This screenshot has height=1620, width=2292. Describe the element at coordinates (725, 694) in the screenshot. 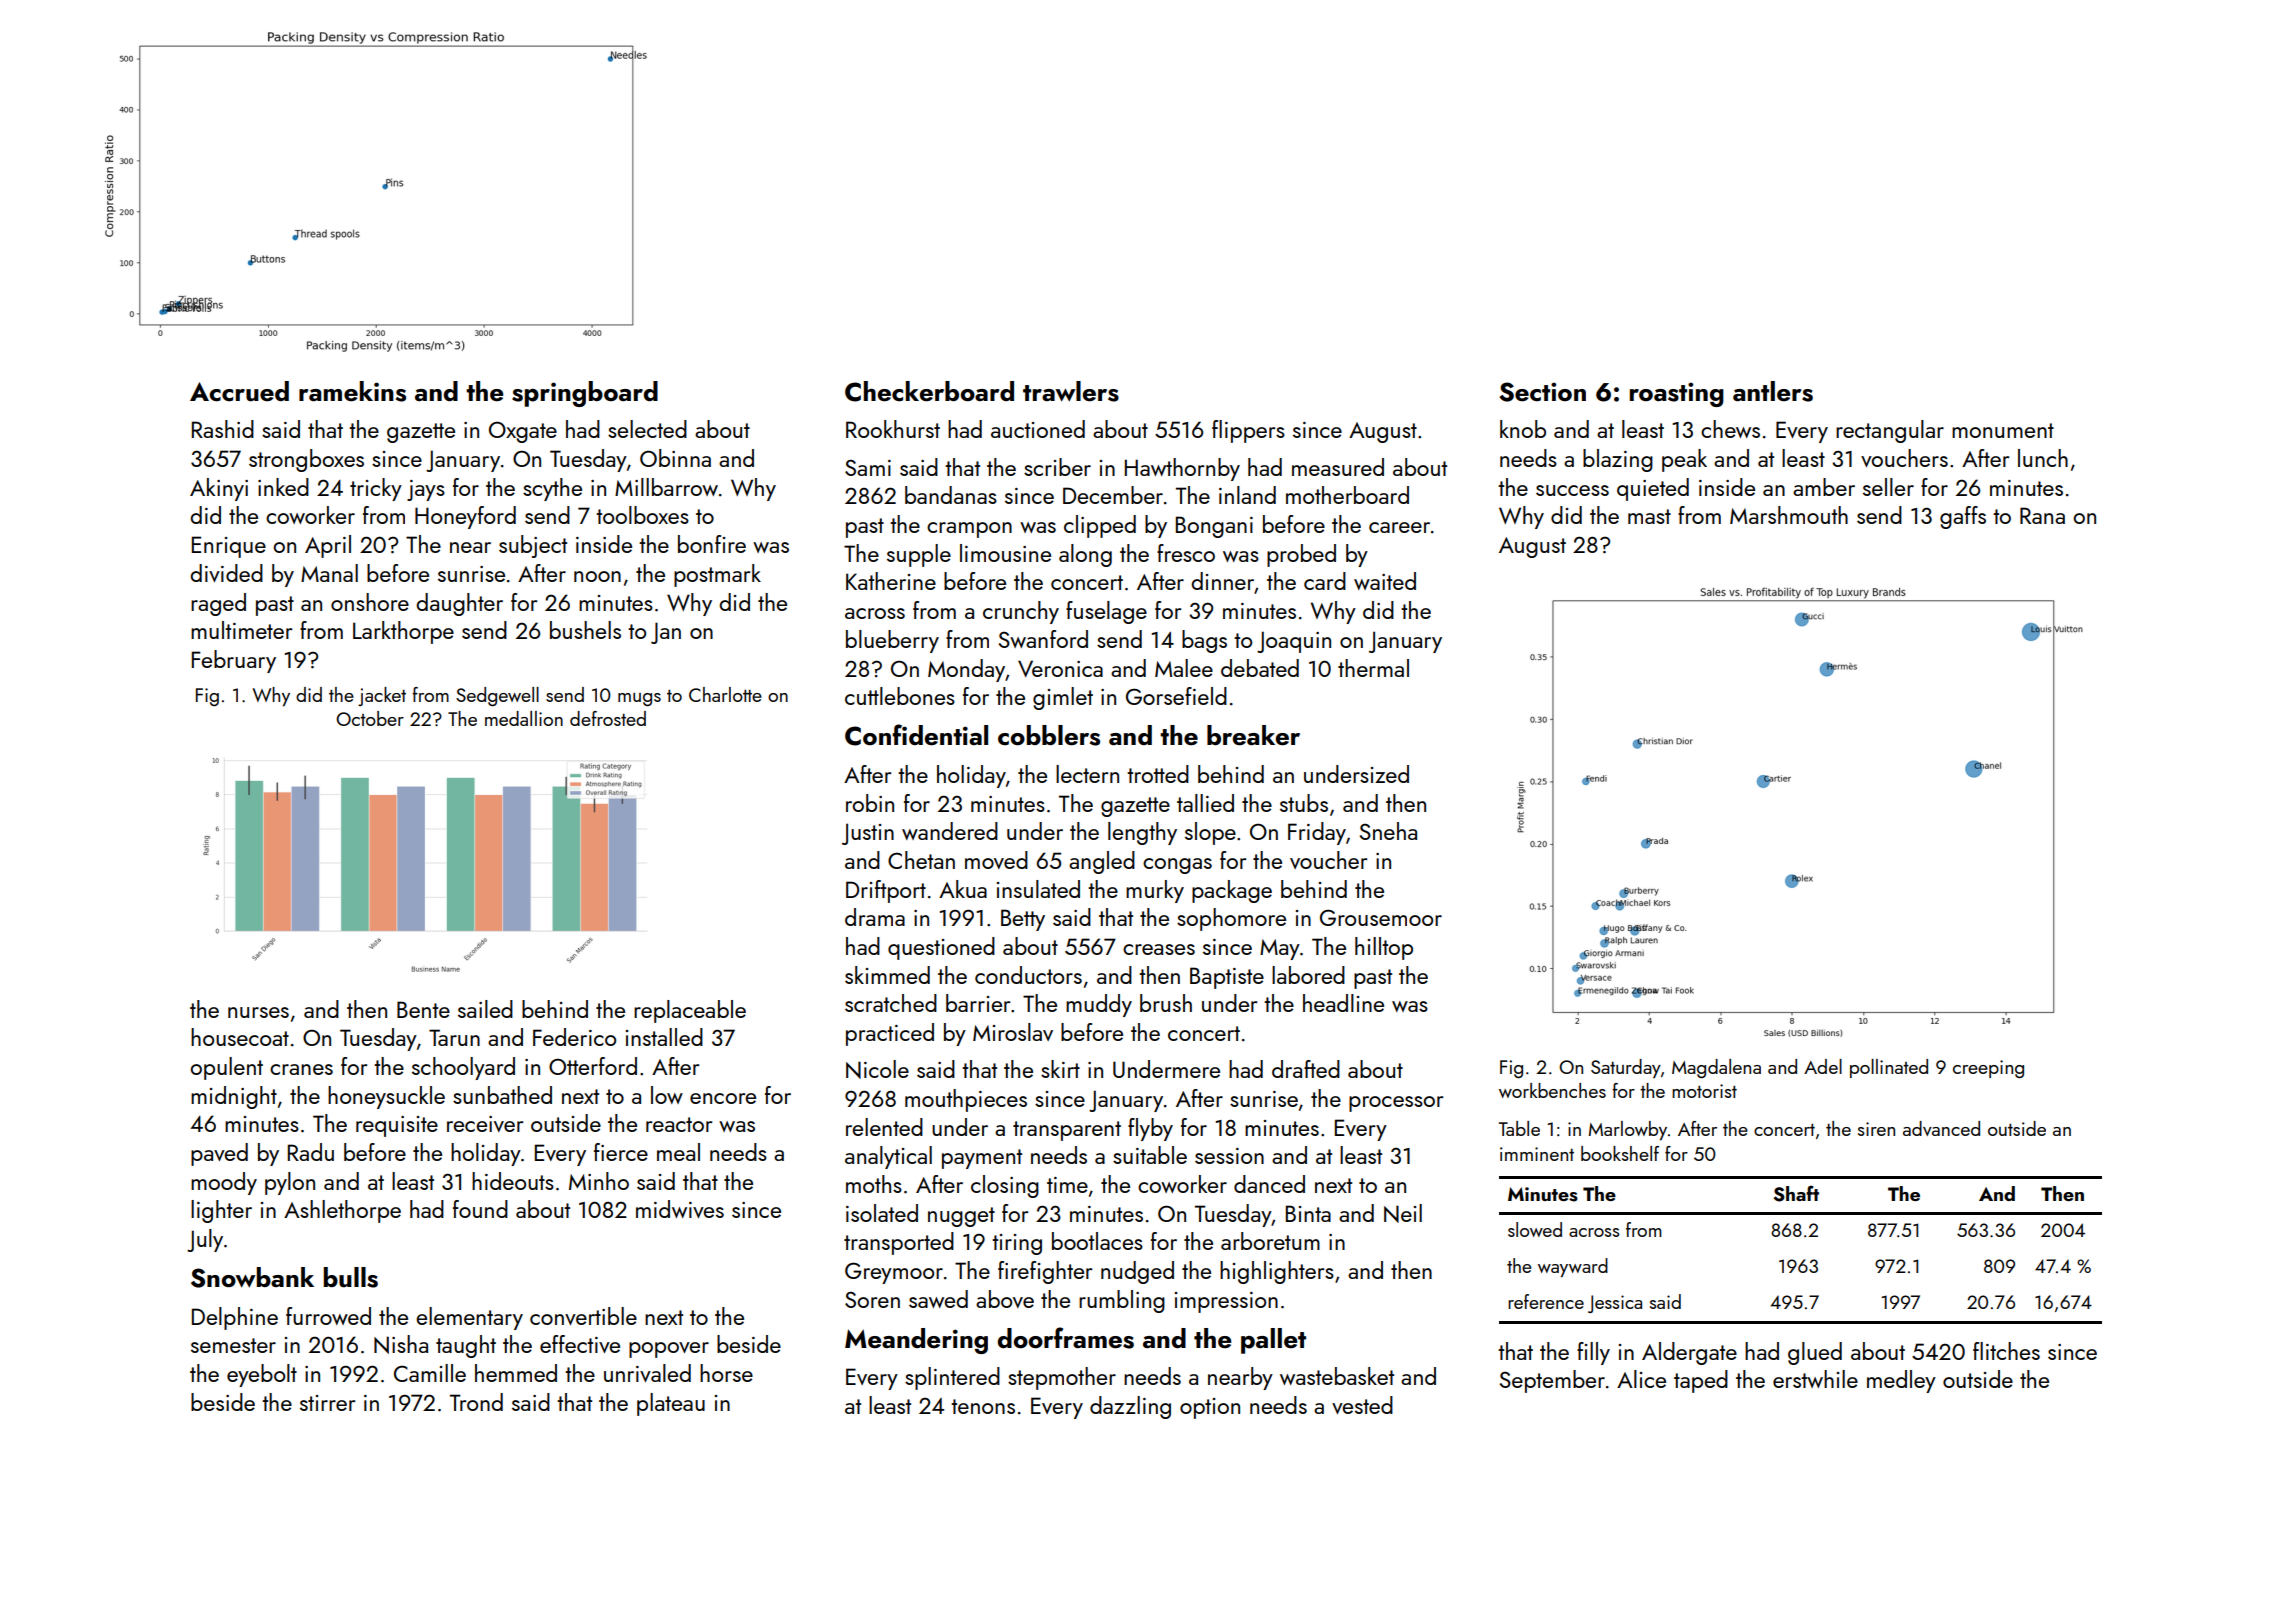

I see `Charlotte` at that location.
